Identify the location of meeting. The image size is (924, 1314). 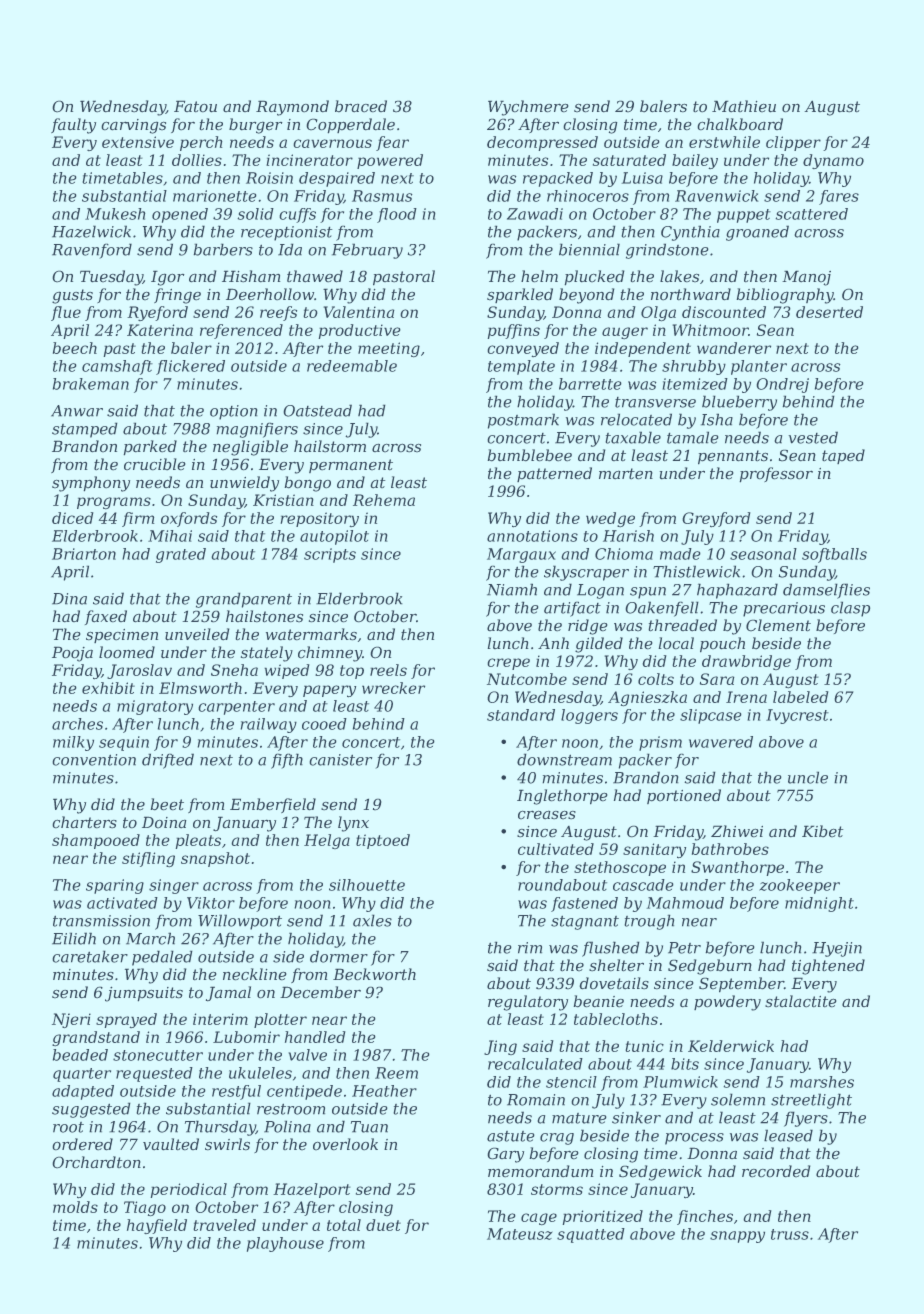
(389, 350).
